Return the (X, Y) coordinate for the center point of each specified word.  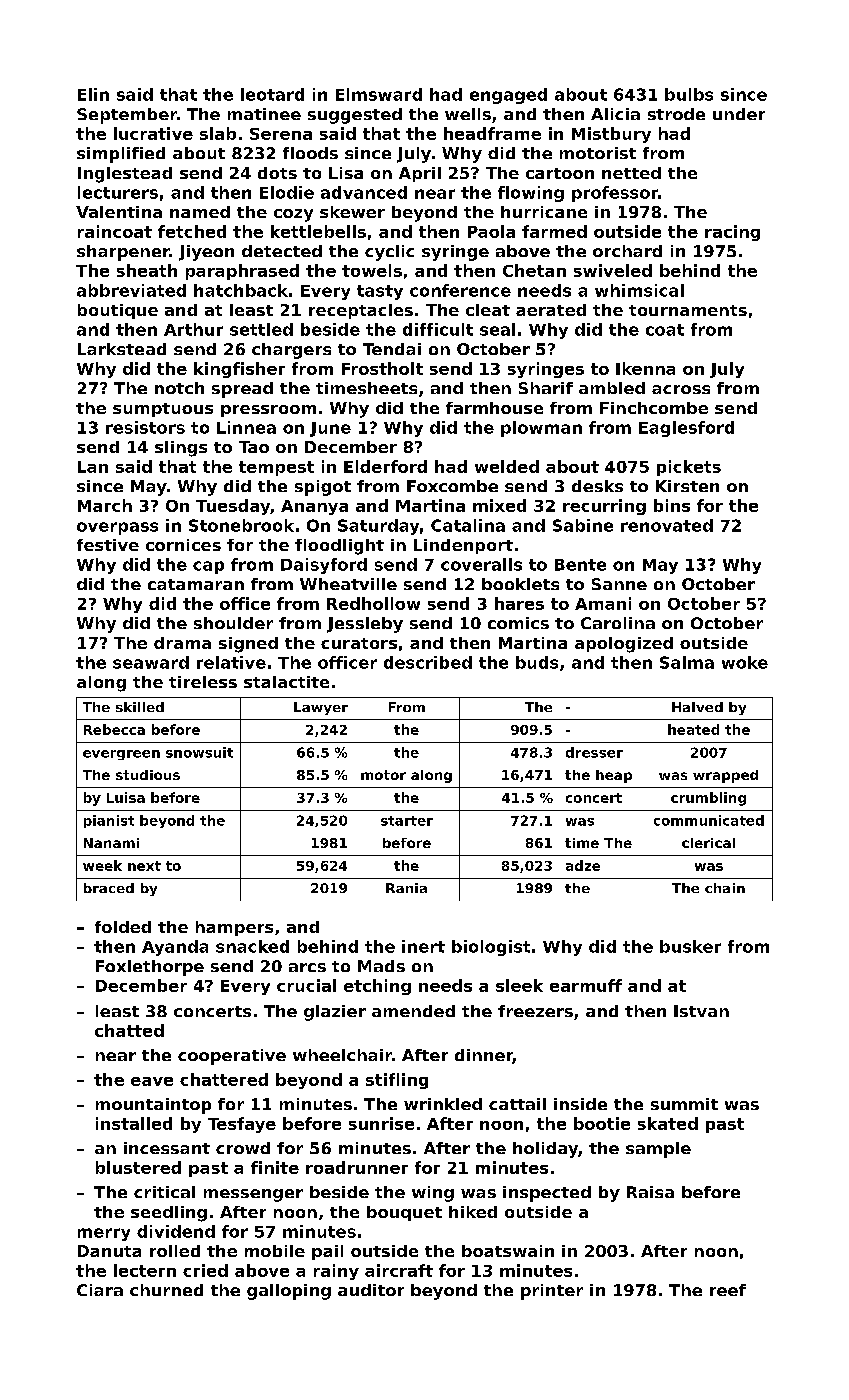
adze (583, 865)
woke (745, 662)
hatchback (241, 290)
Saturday (378, 527)
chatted (129, 1030)
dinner (484, 1056)
